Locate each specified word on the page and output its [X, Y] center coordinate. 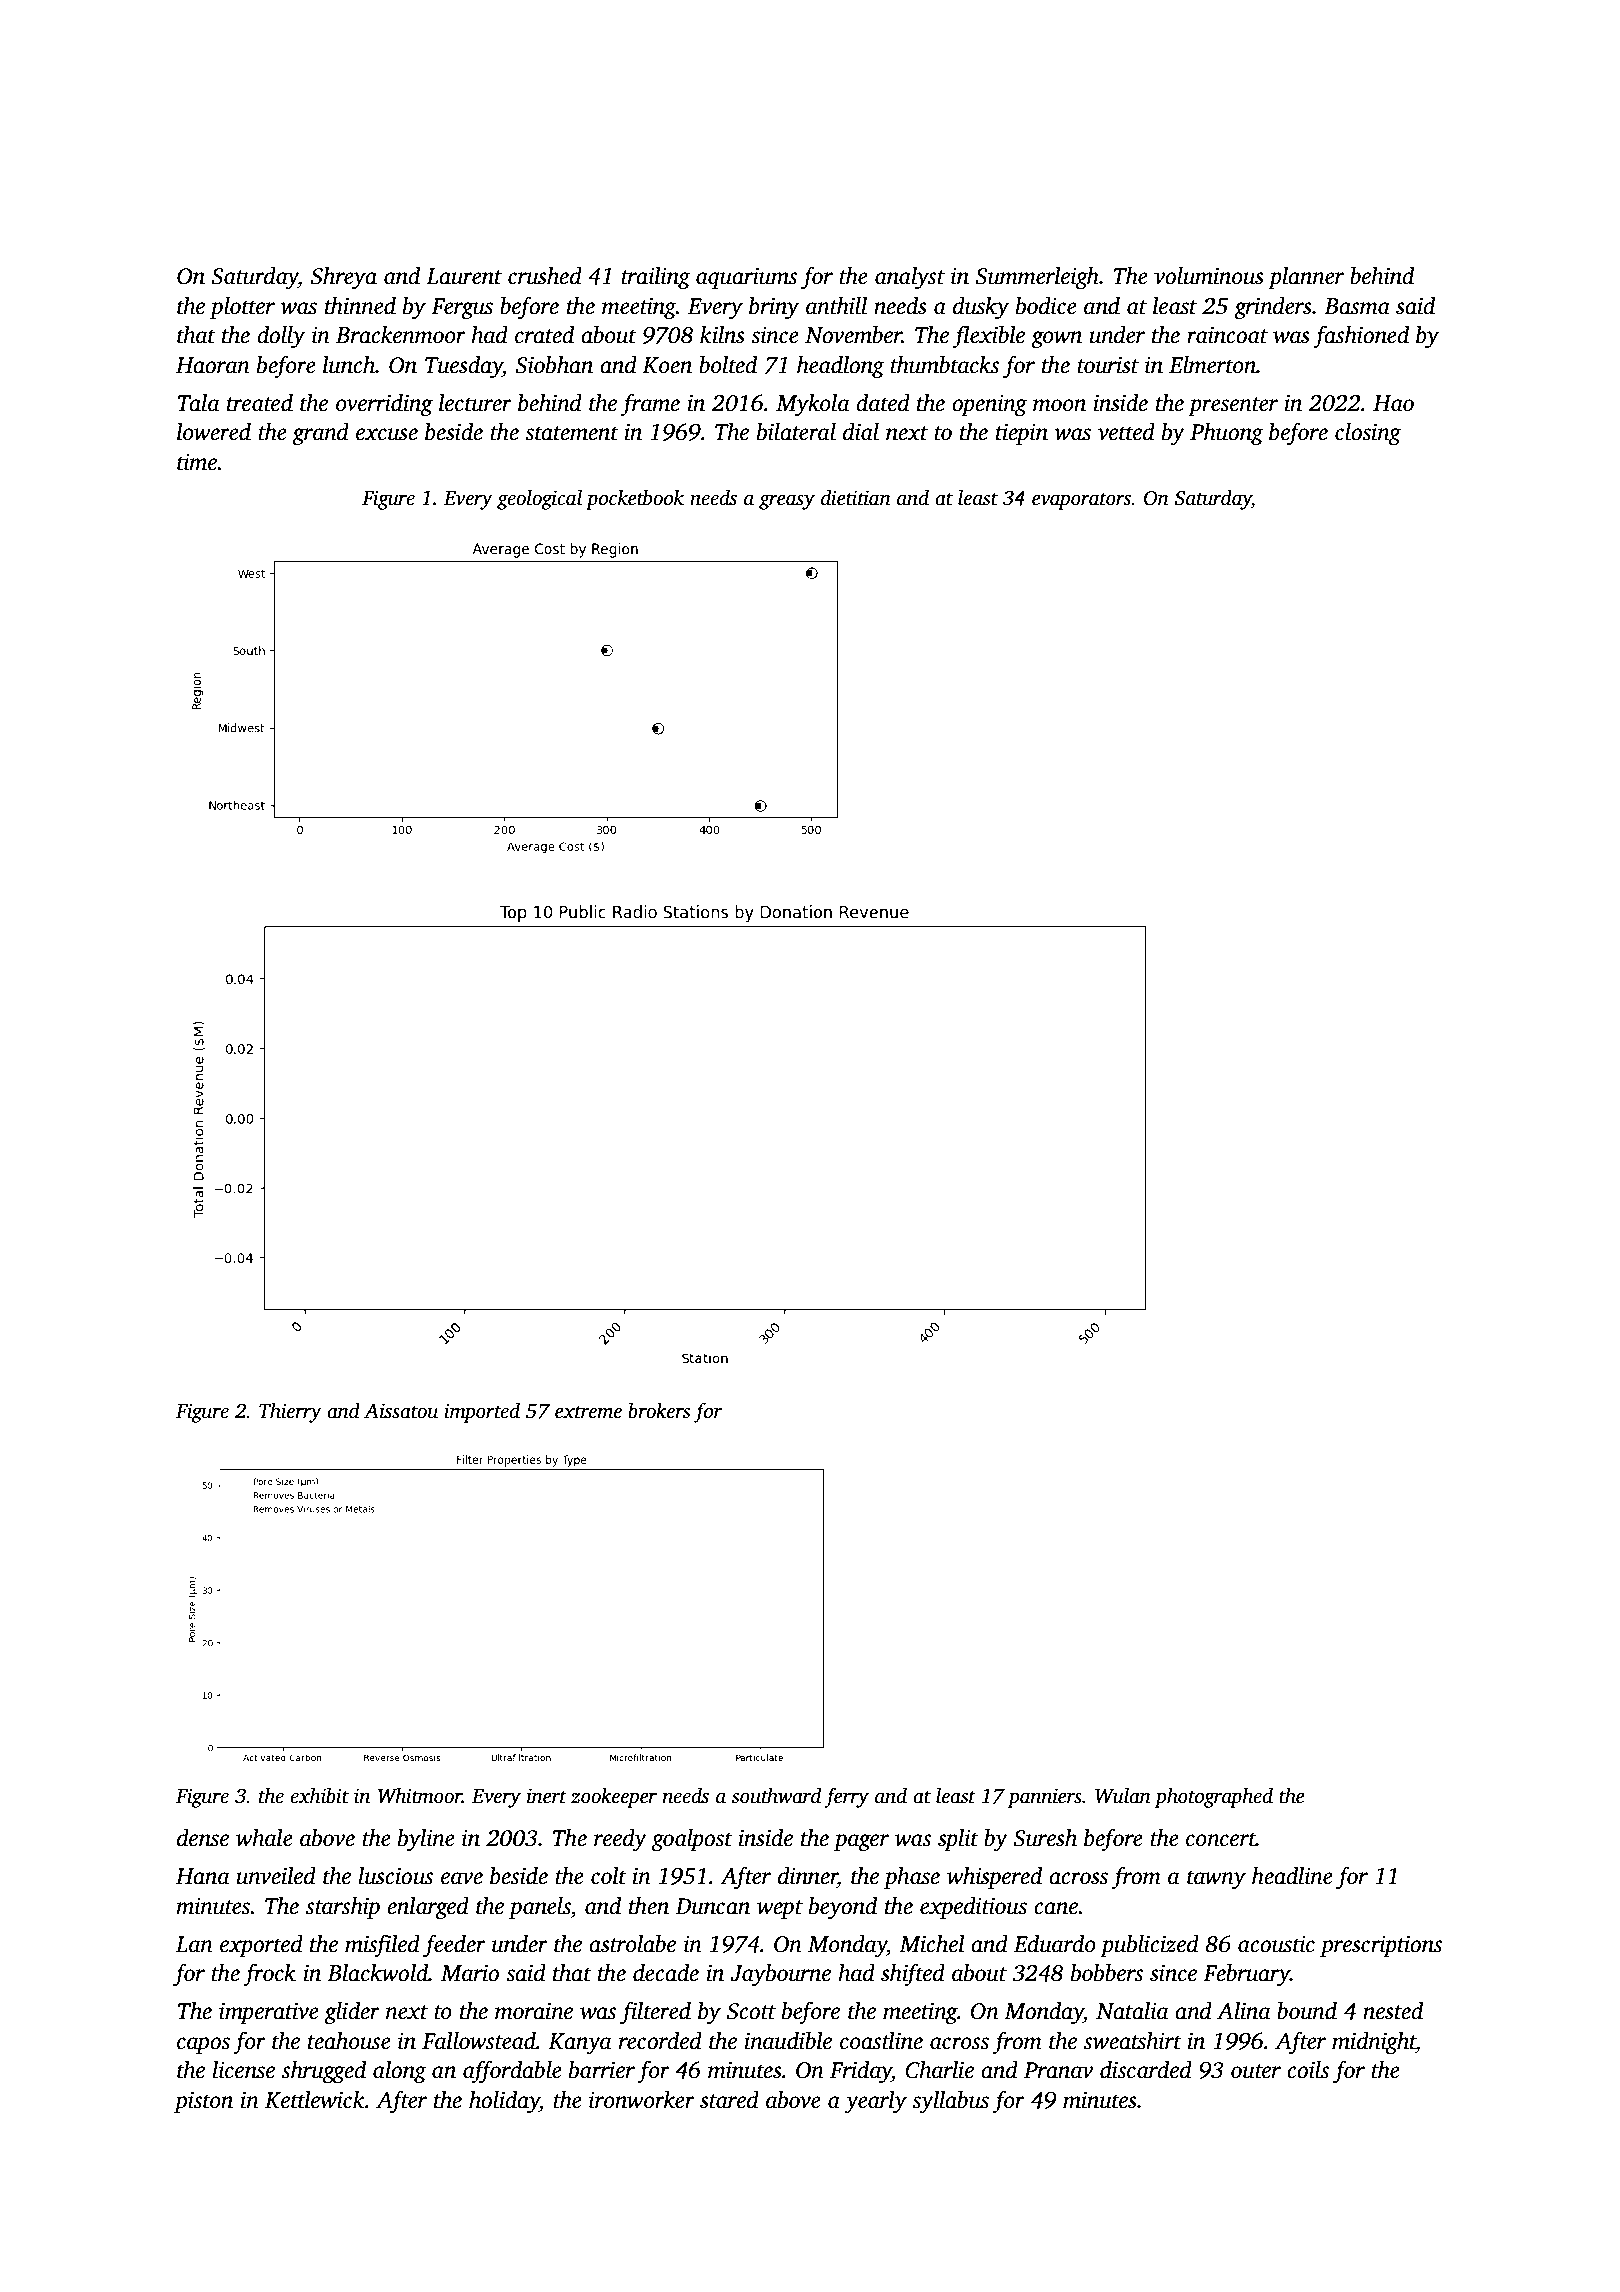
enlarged [428, 1908]
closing [1368, 434]
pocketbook [635, 499]
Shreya [344, 278]
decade [666, 1973]
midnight [1374, 2043]
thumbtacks [944, 365]
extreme [588, 1412]
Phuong [1227, 434]
